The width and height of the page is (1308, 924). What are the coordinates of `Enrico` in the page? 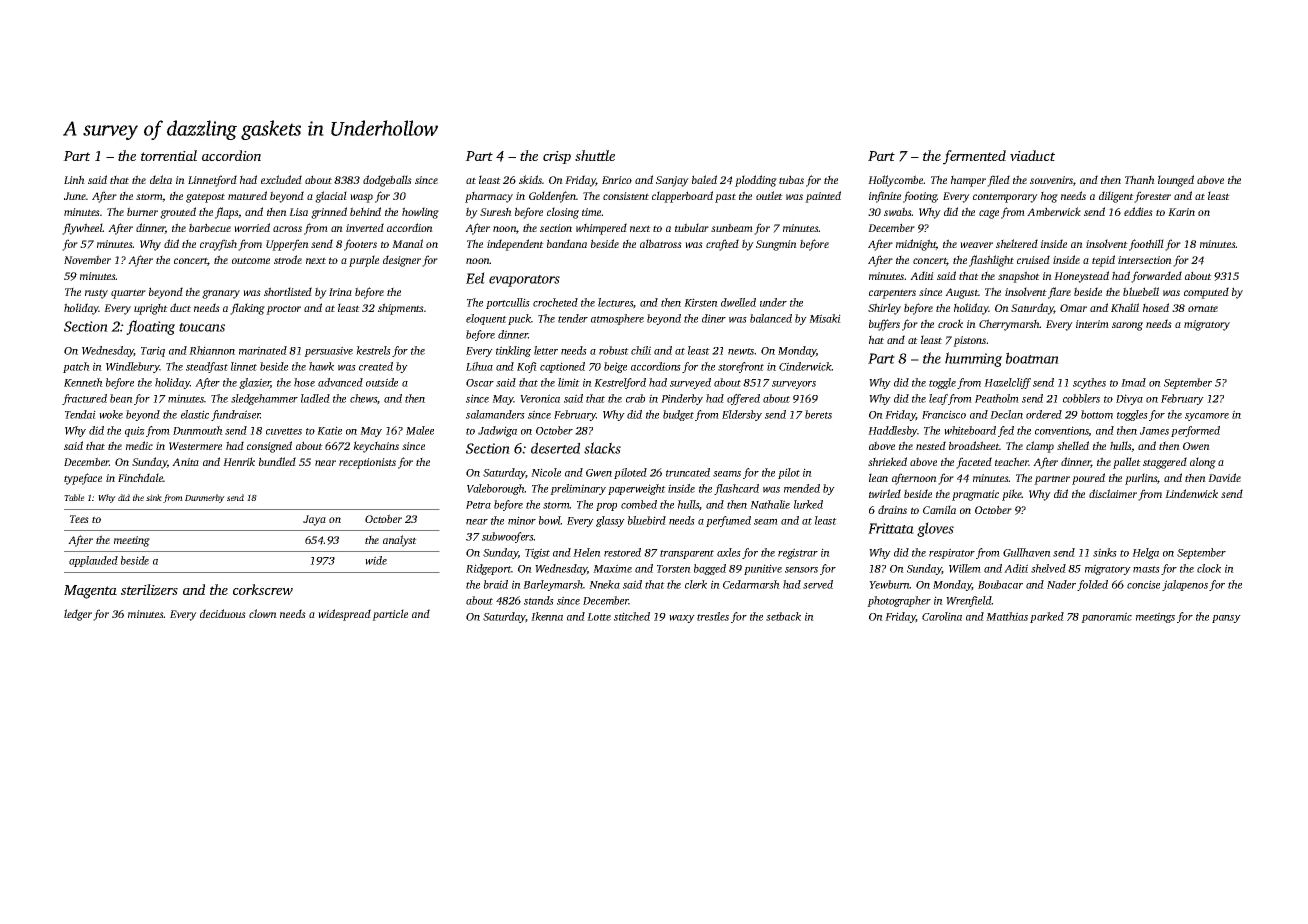 It's located at (617, 180).
